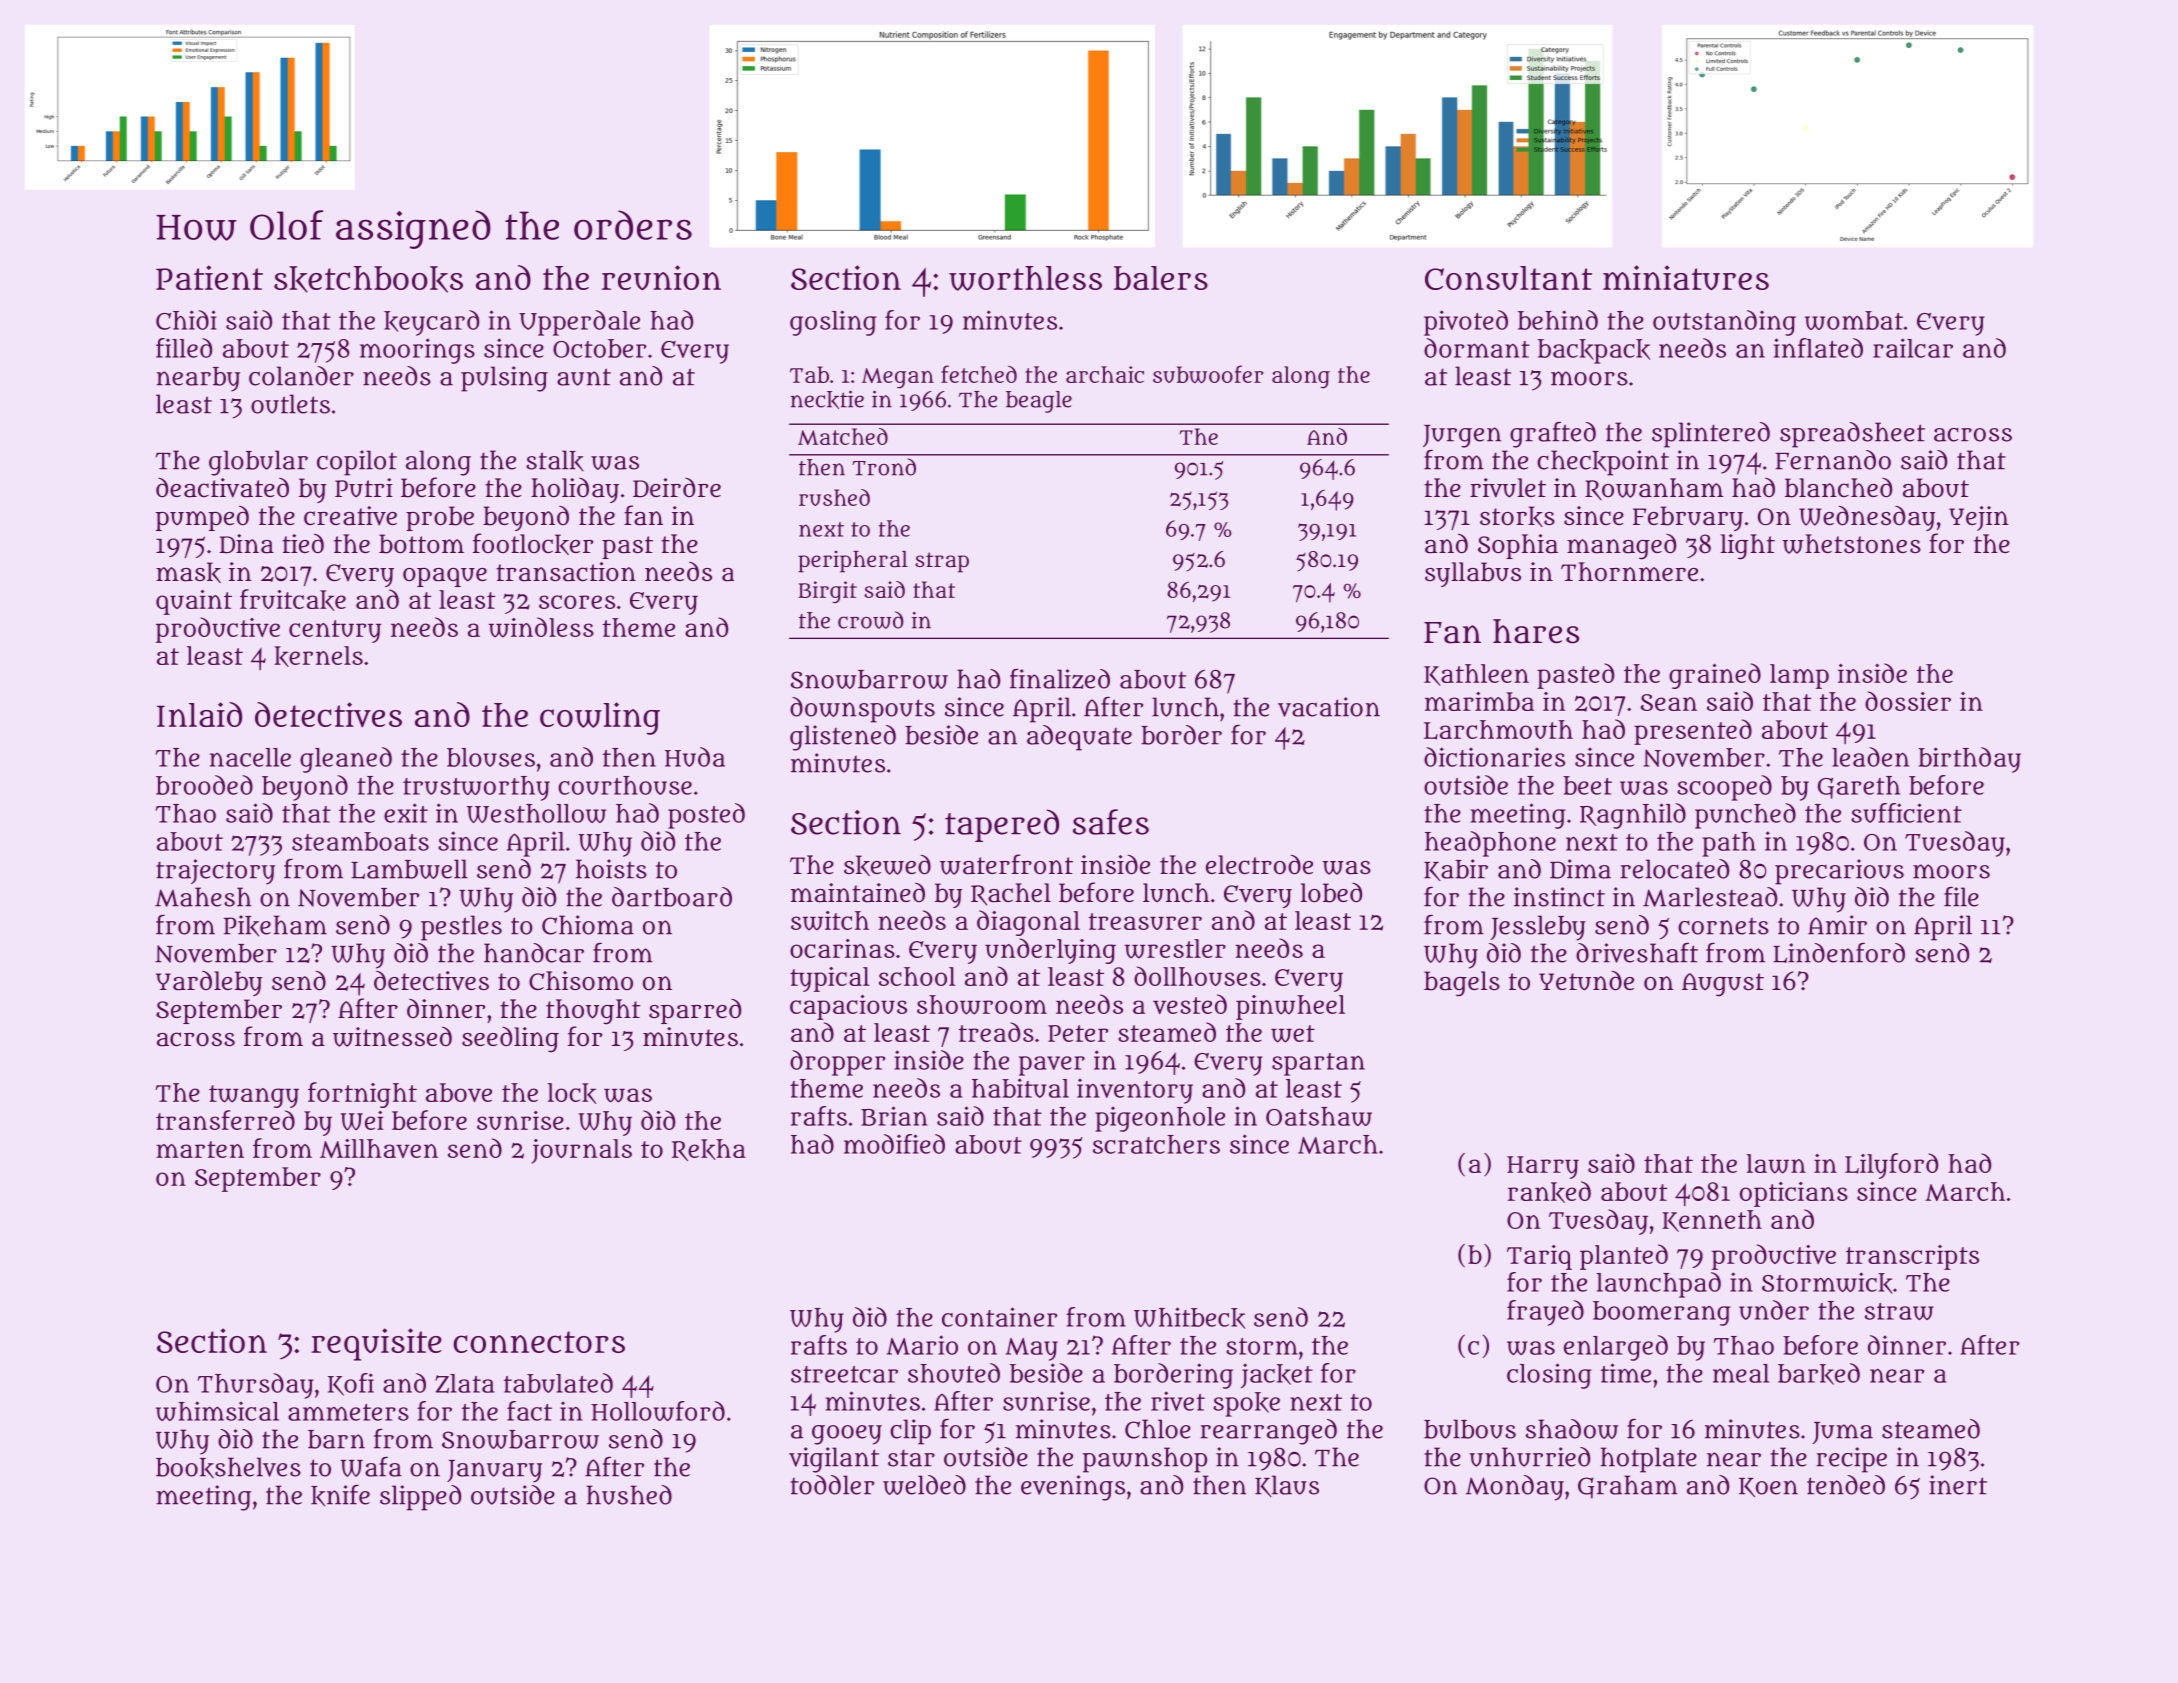 Image resolution: width=2178 pixels, height=1683 pixels. What do you see at coordinates (871, 620) in the document?
I see `crowd` at bounding box center [871, 620].
